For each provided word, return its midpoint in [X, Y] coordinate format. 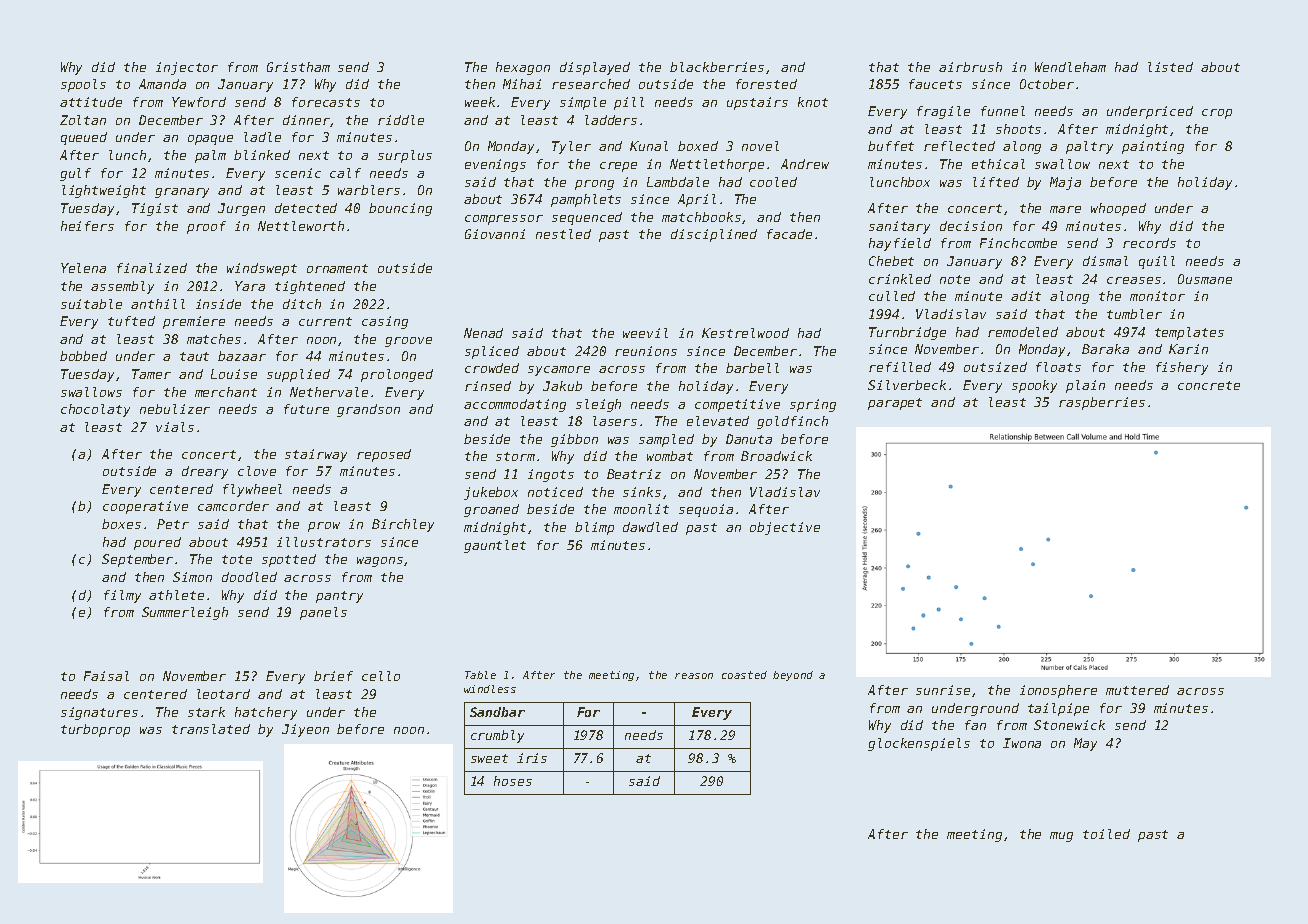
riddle [401, 120]
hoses [513, 781]
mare [1065, 209]
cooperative [145, 507]
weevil [645, 333]
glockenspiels [919, 744]
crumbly [497, 736]
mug [1061, 837]
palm [210, 156]
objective [785, 528]
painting [1153, 147]
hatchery [266, 713]
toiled [1106, 834]
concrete [1209, 385]
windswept [262, 269]
